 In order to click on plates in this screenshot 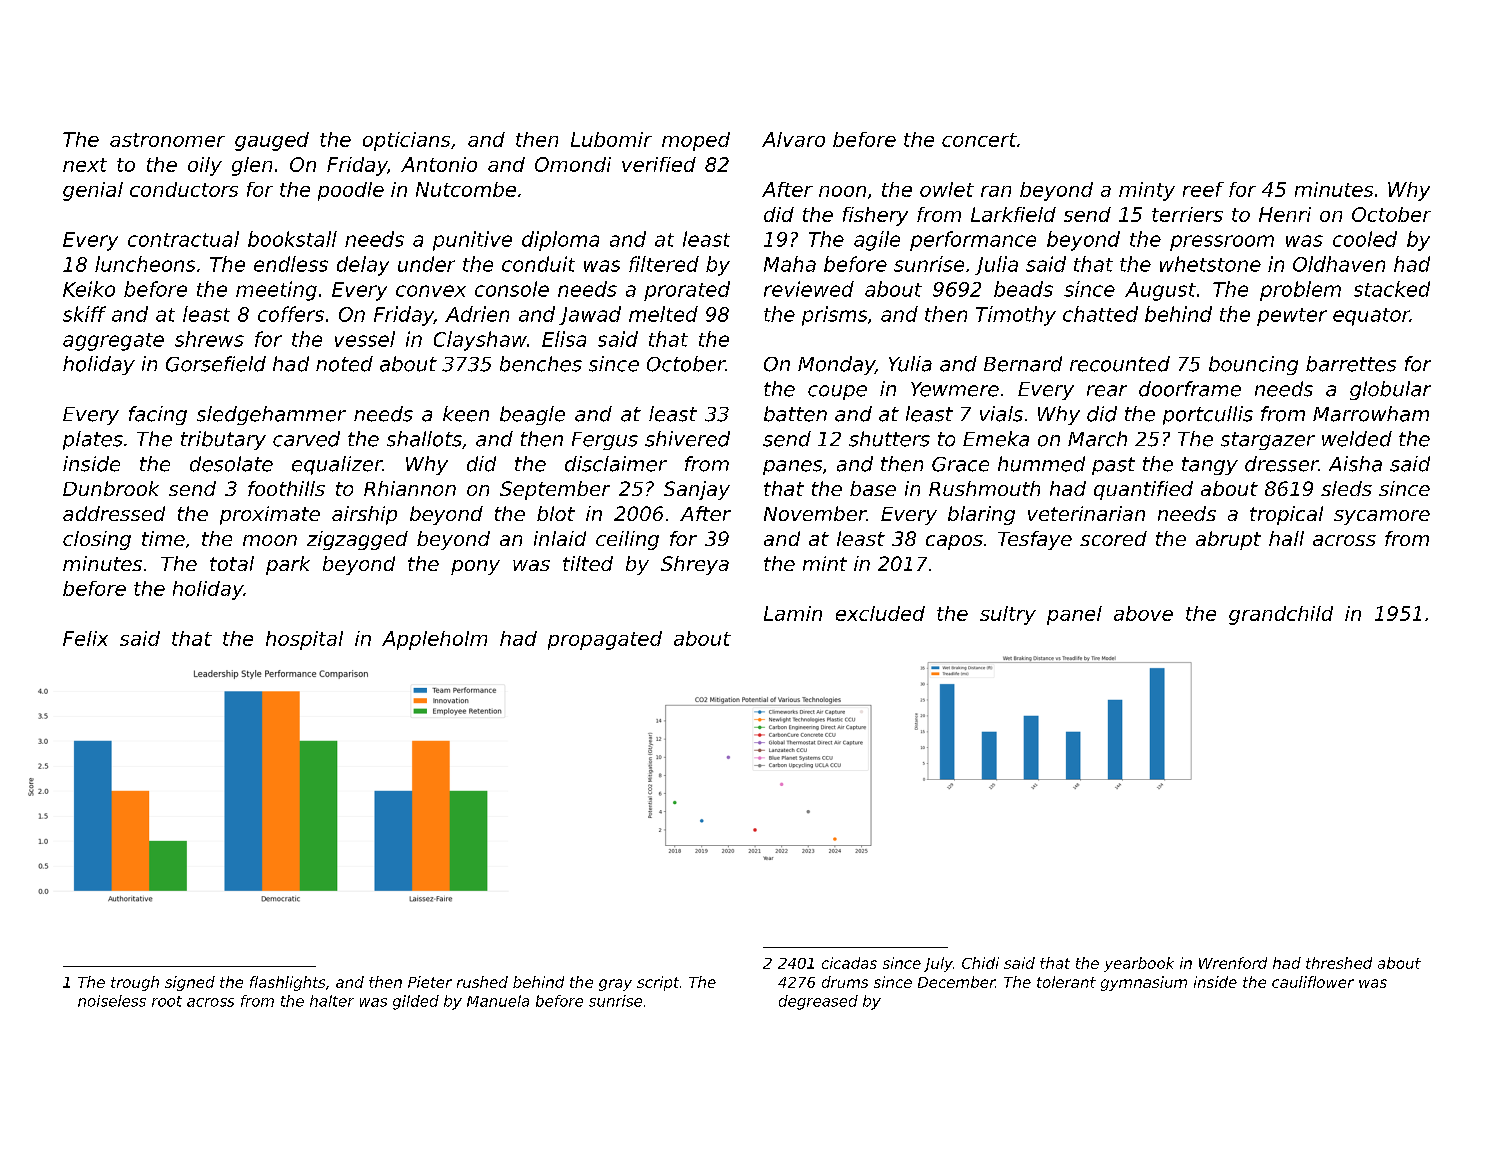, I will do `click(93, 440)`.
